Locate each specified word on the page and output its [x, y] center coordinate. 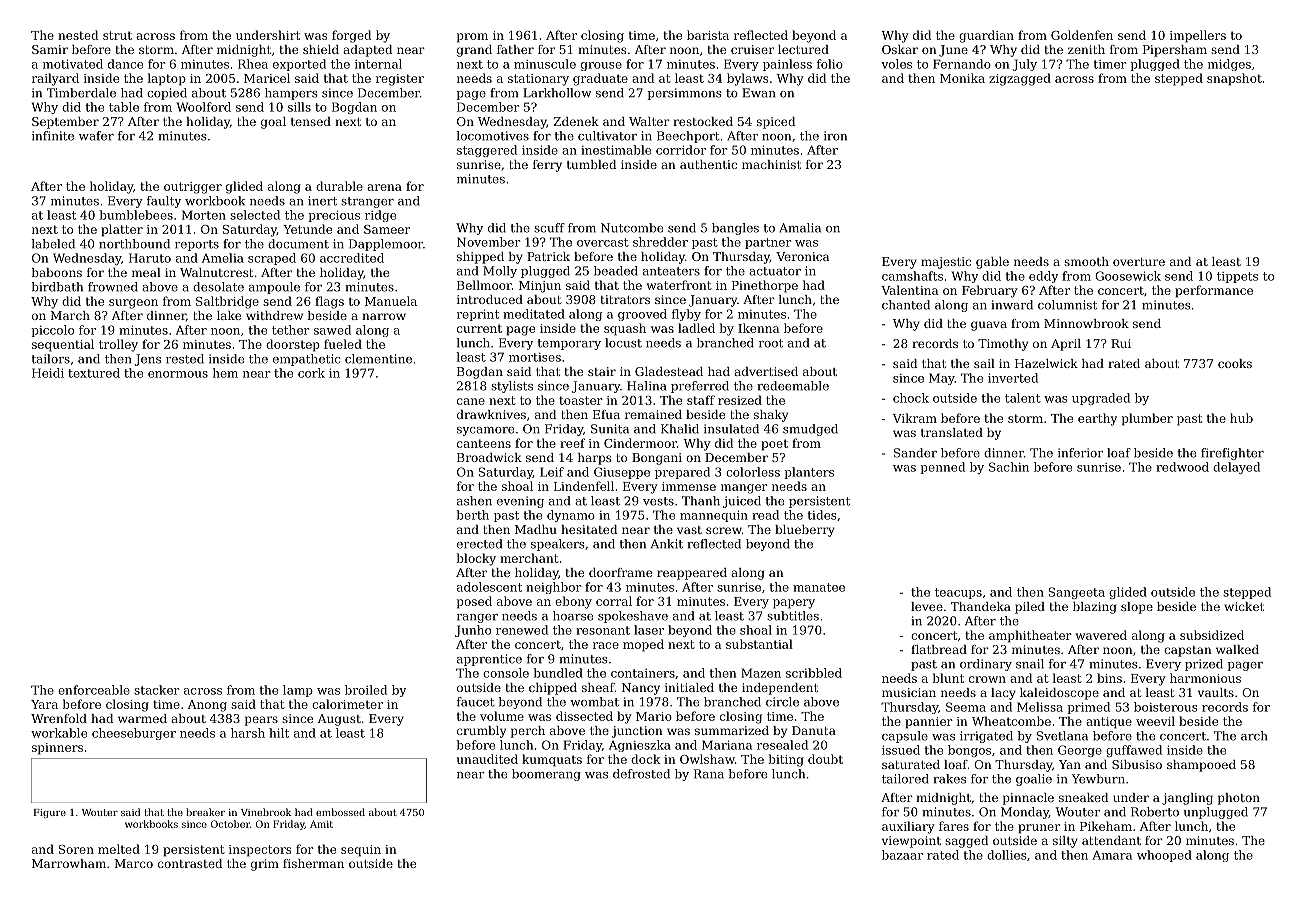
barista [708, 35]
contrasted [190, 863]
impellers [1198, 36]
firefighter [1232, 454]
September [65, 123]
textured [94, 373]
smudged [810, 430]
